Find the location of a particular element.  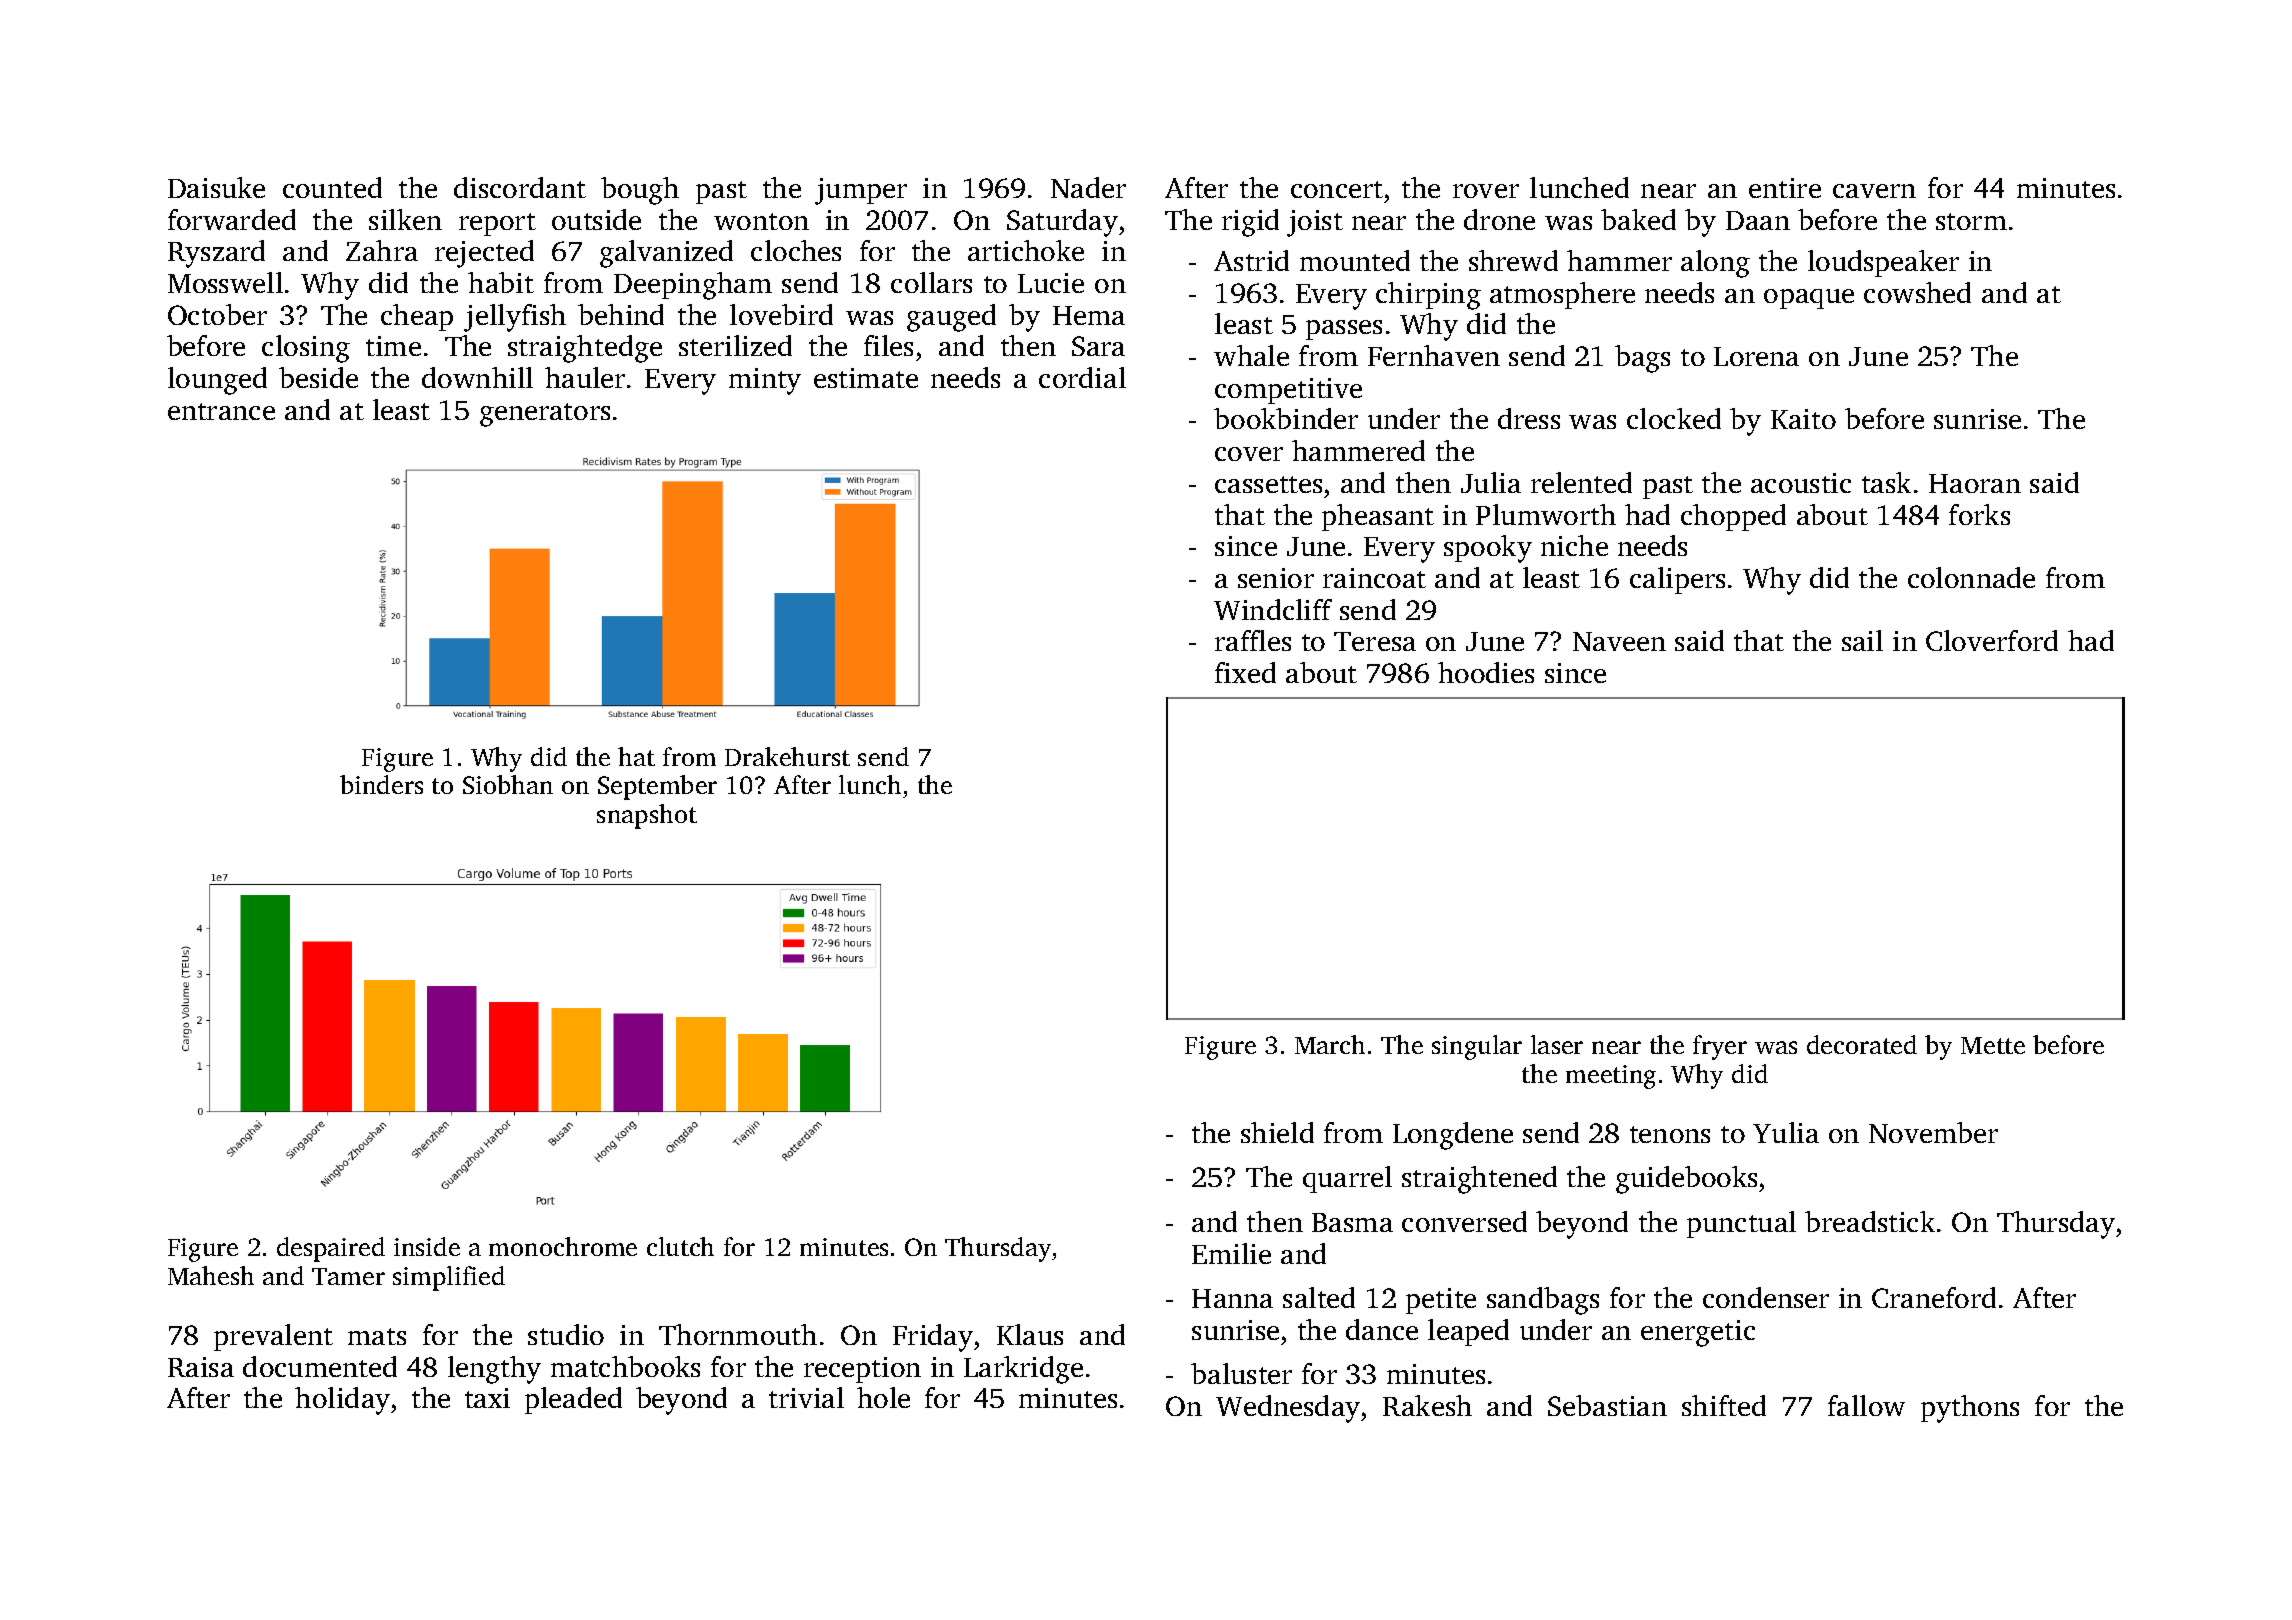

jellyfish is located at coordinates (515, 318).
